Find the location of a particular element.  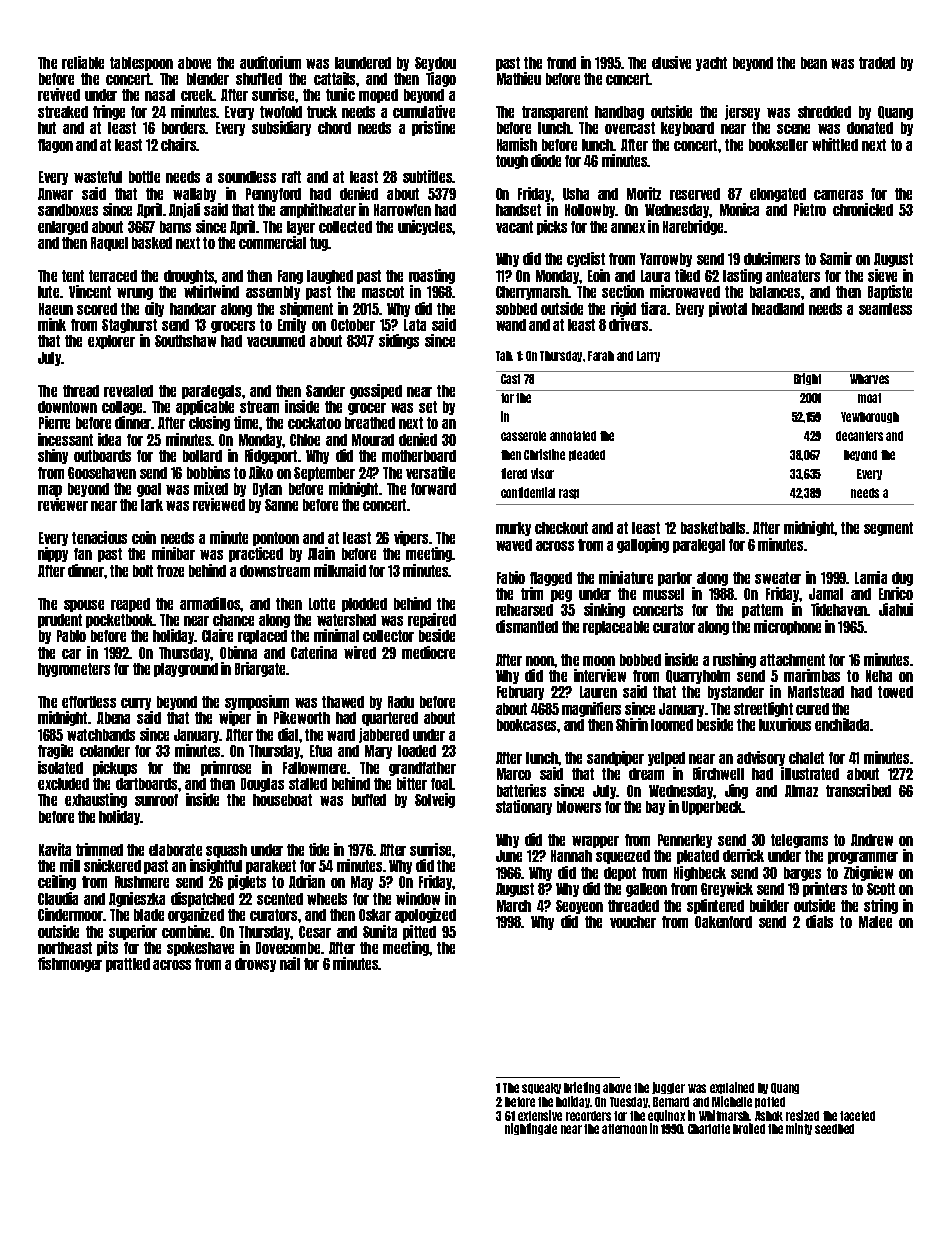

murky is located at coordinates (513, 529).
